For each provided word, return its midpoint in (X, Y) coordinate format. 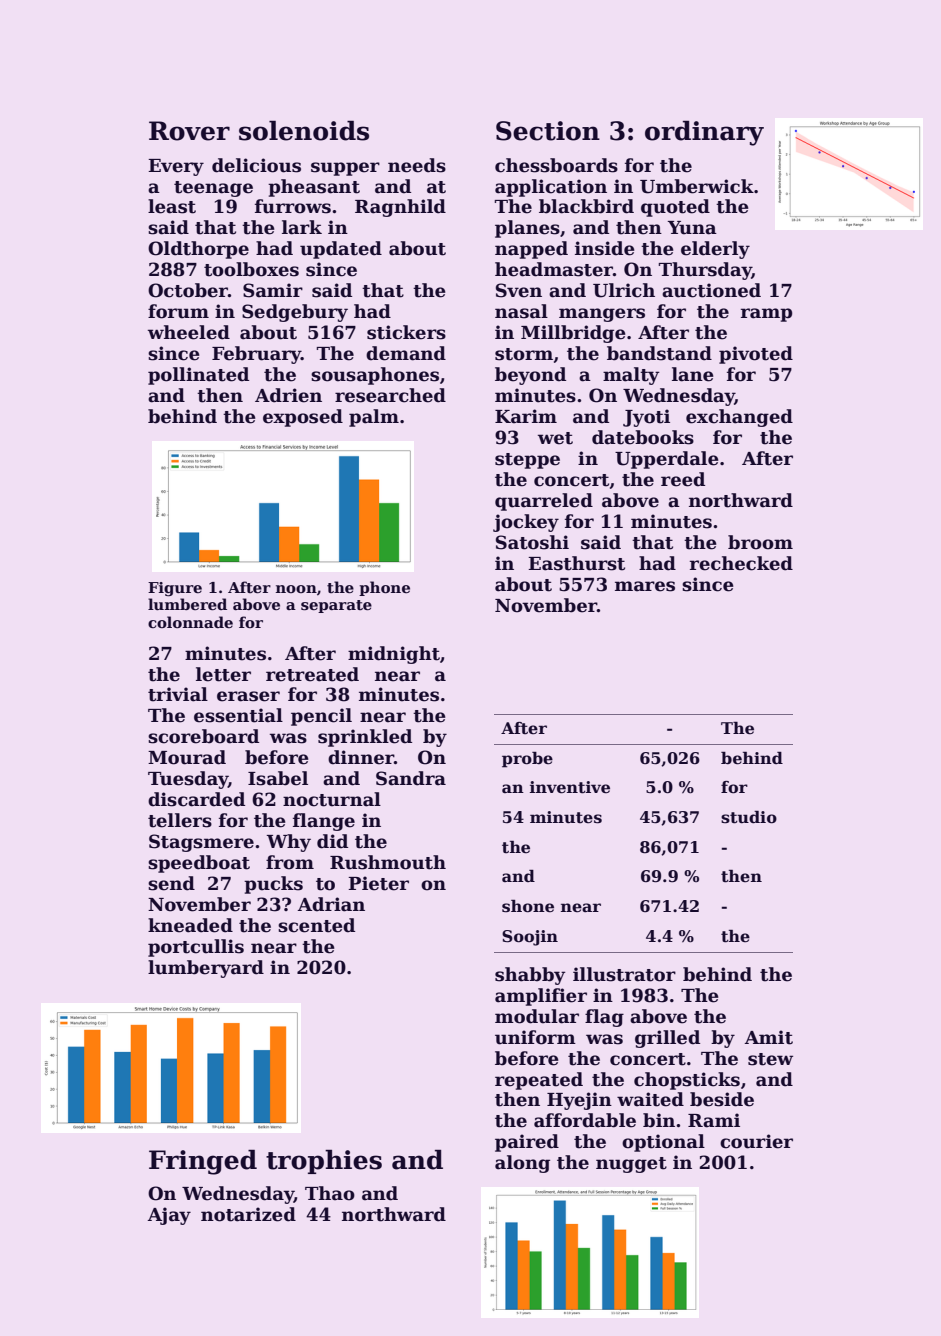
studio (749, 817)
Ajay (169, 1216)
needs (417, 165)
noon (296, 589)
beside (722, 1099)
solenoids (304, 131)
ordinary (704, 133)
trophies (324, 1162)
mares (645, 586)
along (522, 1164)
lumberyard (206, 969)
